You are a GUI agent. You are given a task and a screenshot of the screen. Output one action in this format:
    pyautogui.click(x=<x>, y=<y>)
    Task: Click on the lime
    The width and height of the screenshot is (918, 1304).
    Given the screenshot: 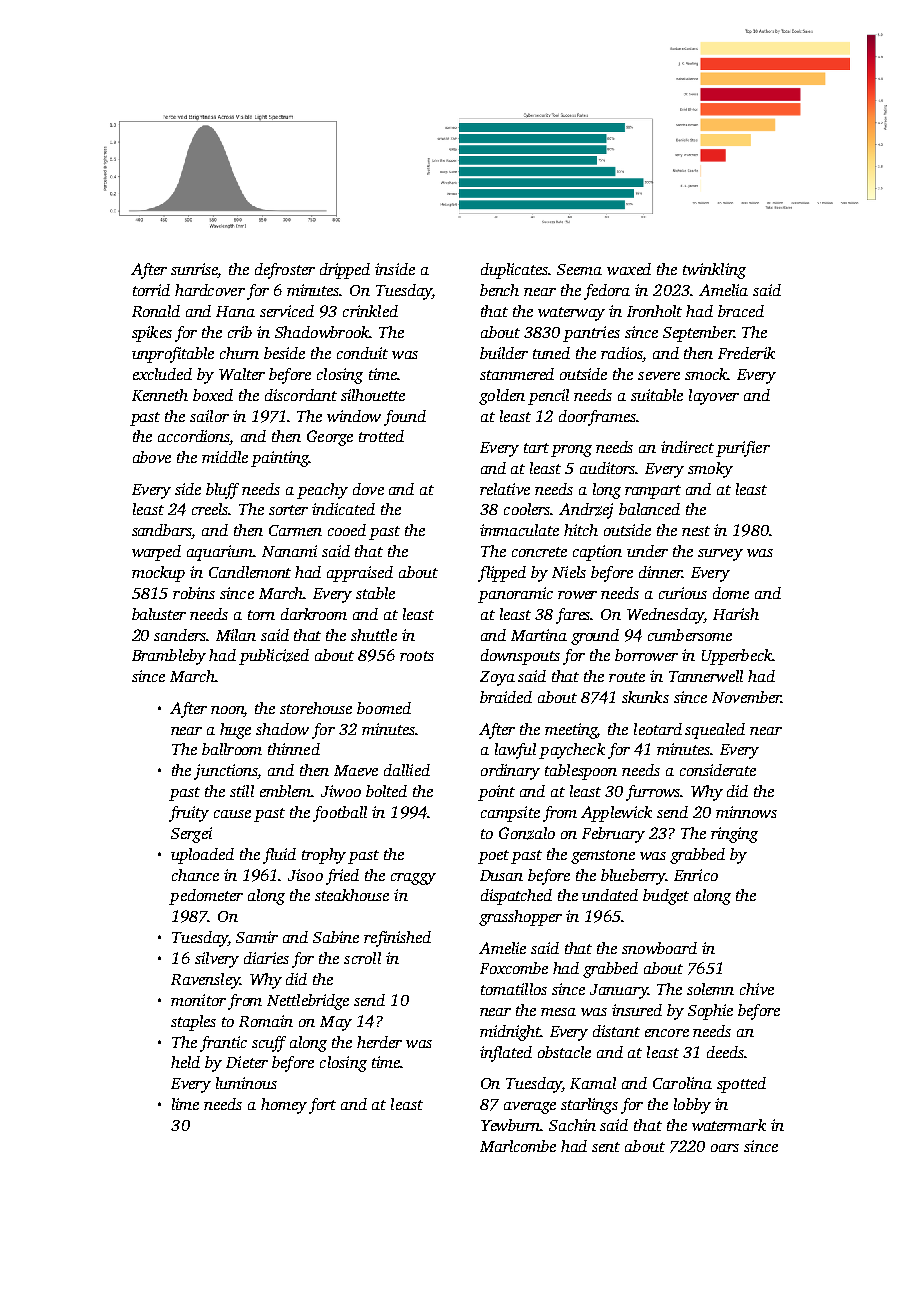 What is the action you would take?
    pyautogui.click(x=185, y=1104)
